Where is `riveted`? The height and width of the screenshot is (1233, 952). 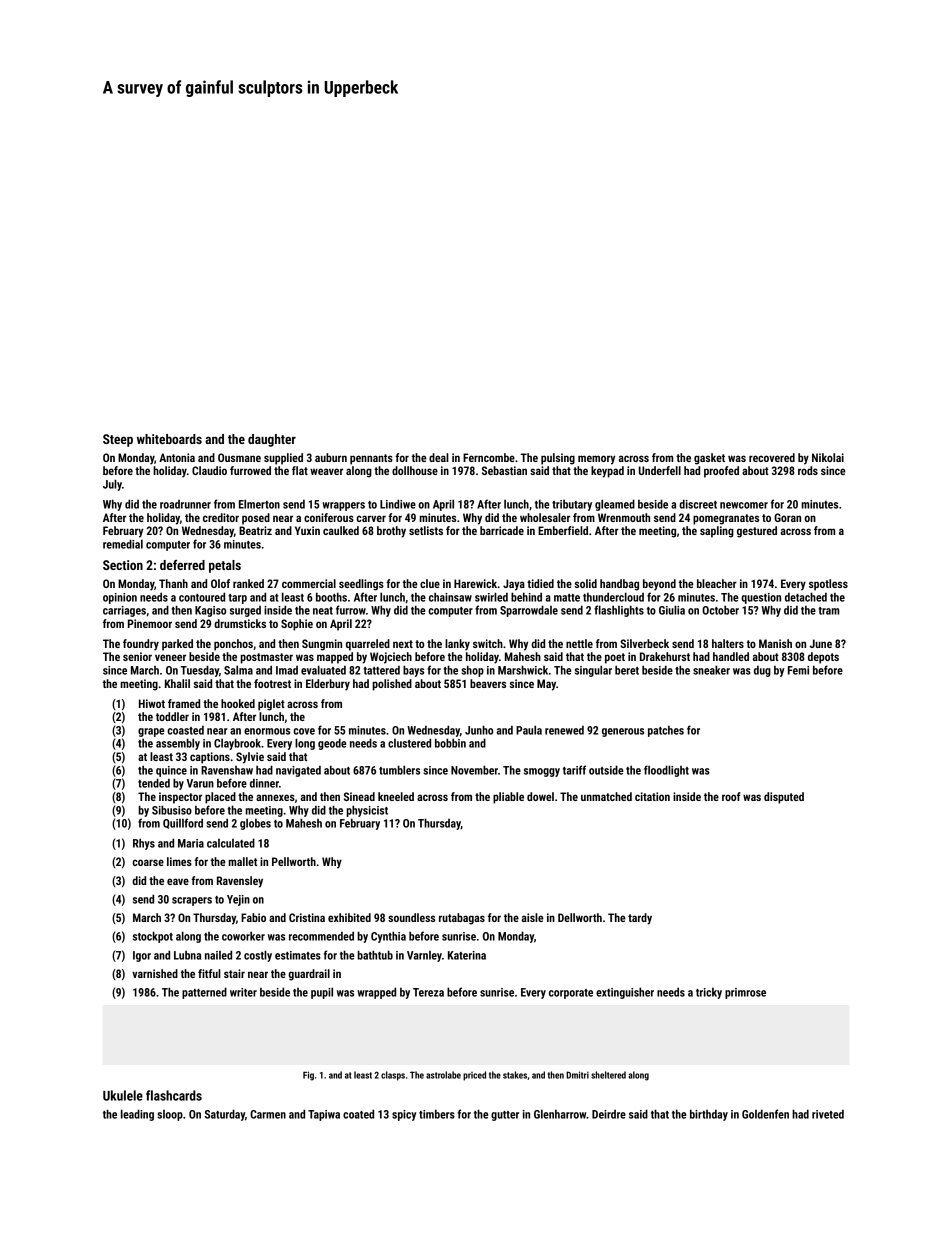
riveted is located at coordinates (828, 1114).
